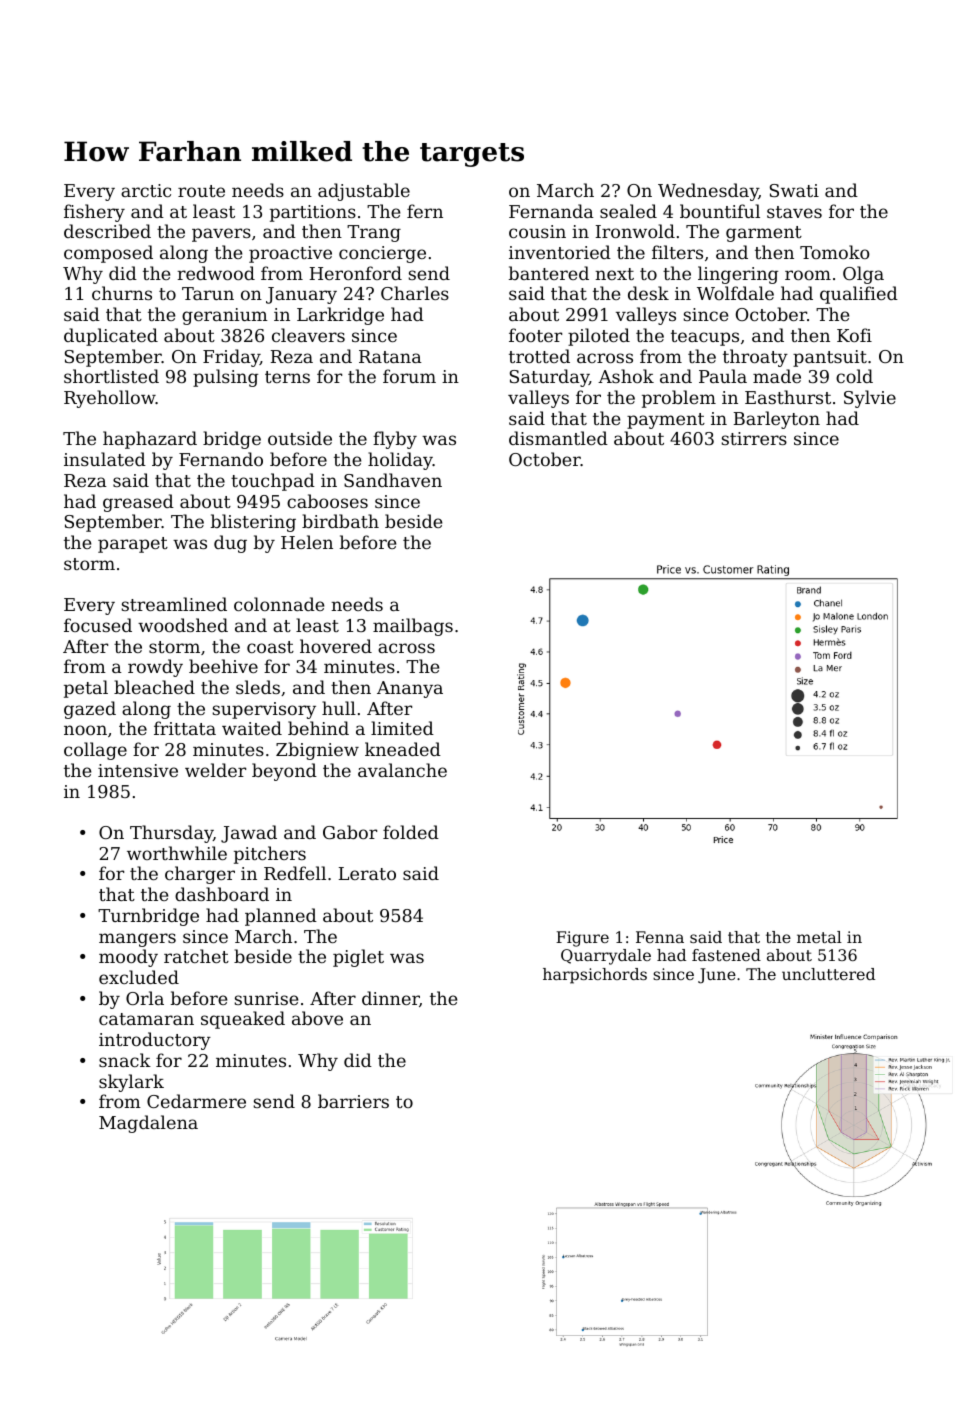  I want to click on dashboard, so click(222, 894).
